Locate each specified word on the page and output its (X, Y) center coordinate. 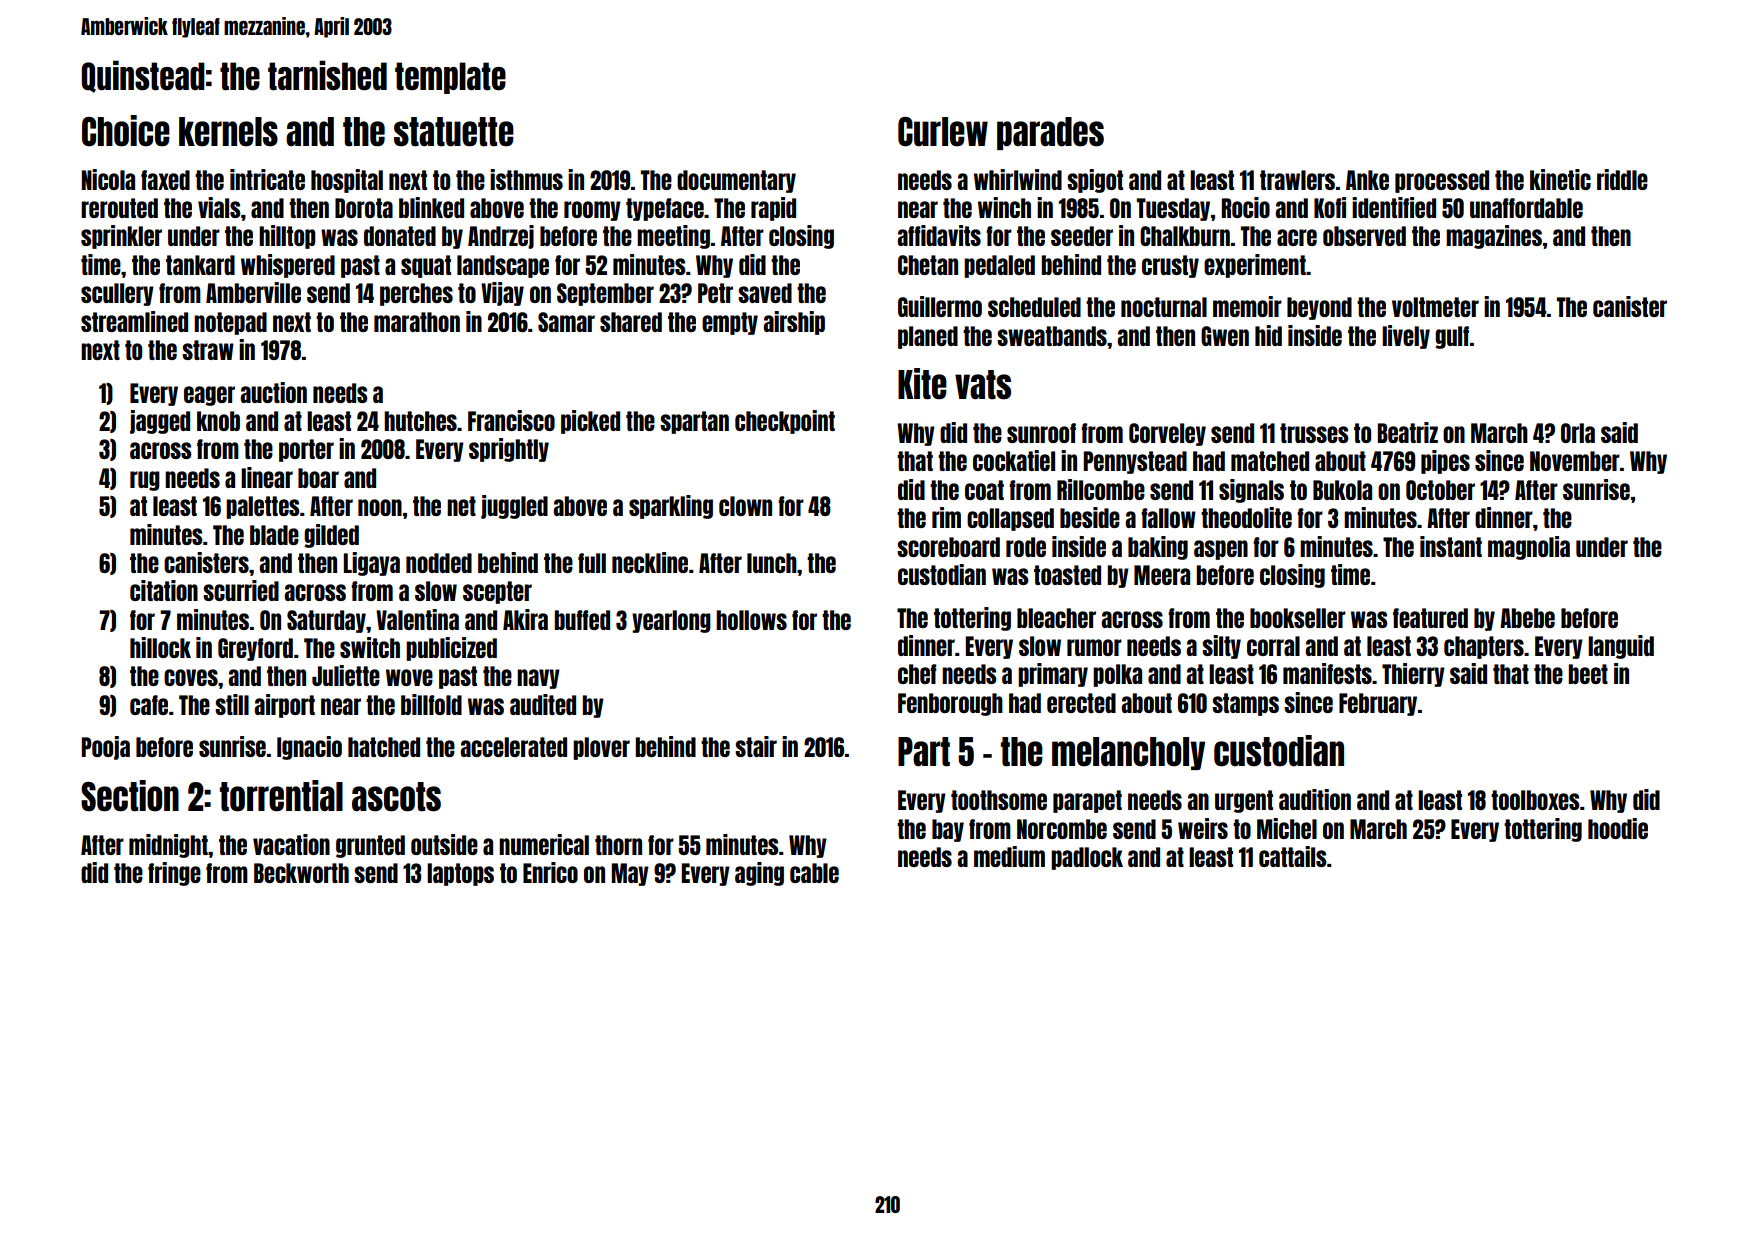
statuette (454, 132)
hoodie (1618, 828)
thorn (618, 845)
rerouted (119, 208)
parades (1050, 133)
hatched (384, 747)
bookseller (1298, 618)
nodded (439, 563)
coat (984, 490)
